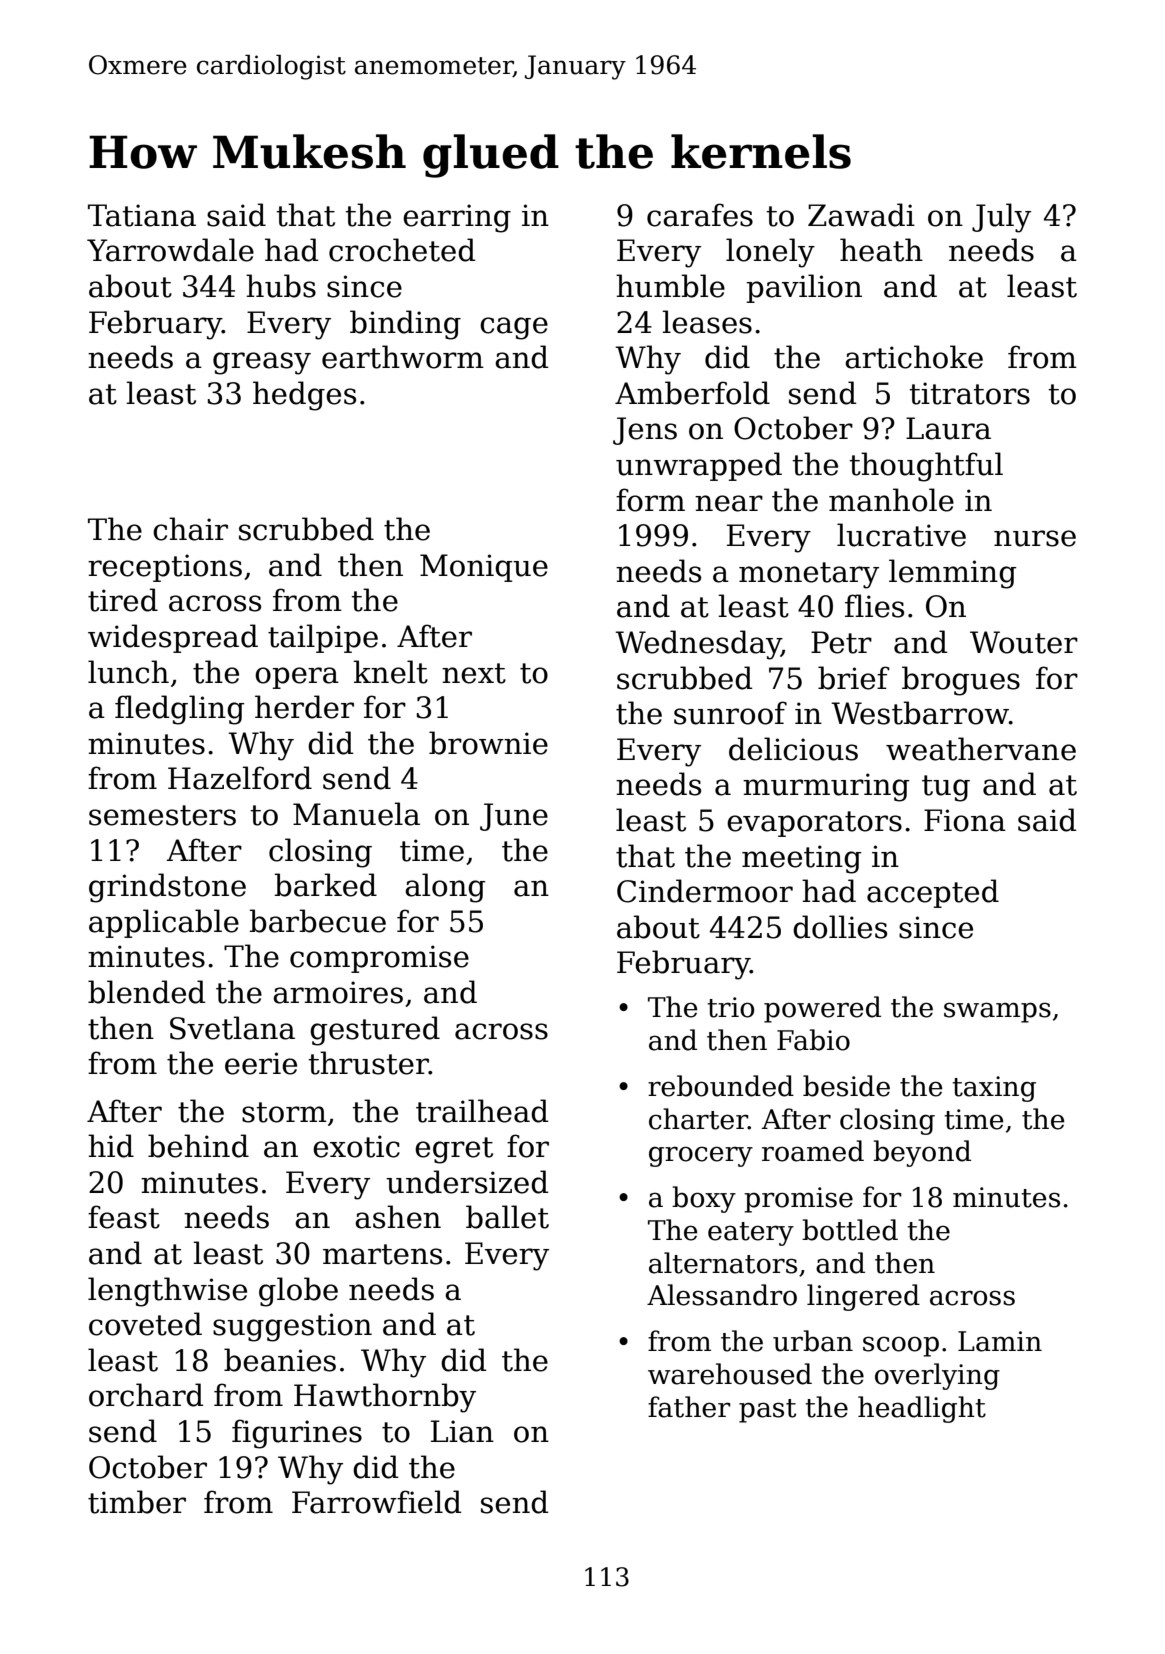  I want to click on headlight, so click(922, 1409).
